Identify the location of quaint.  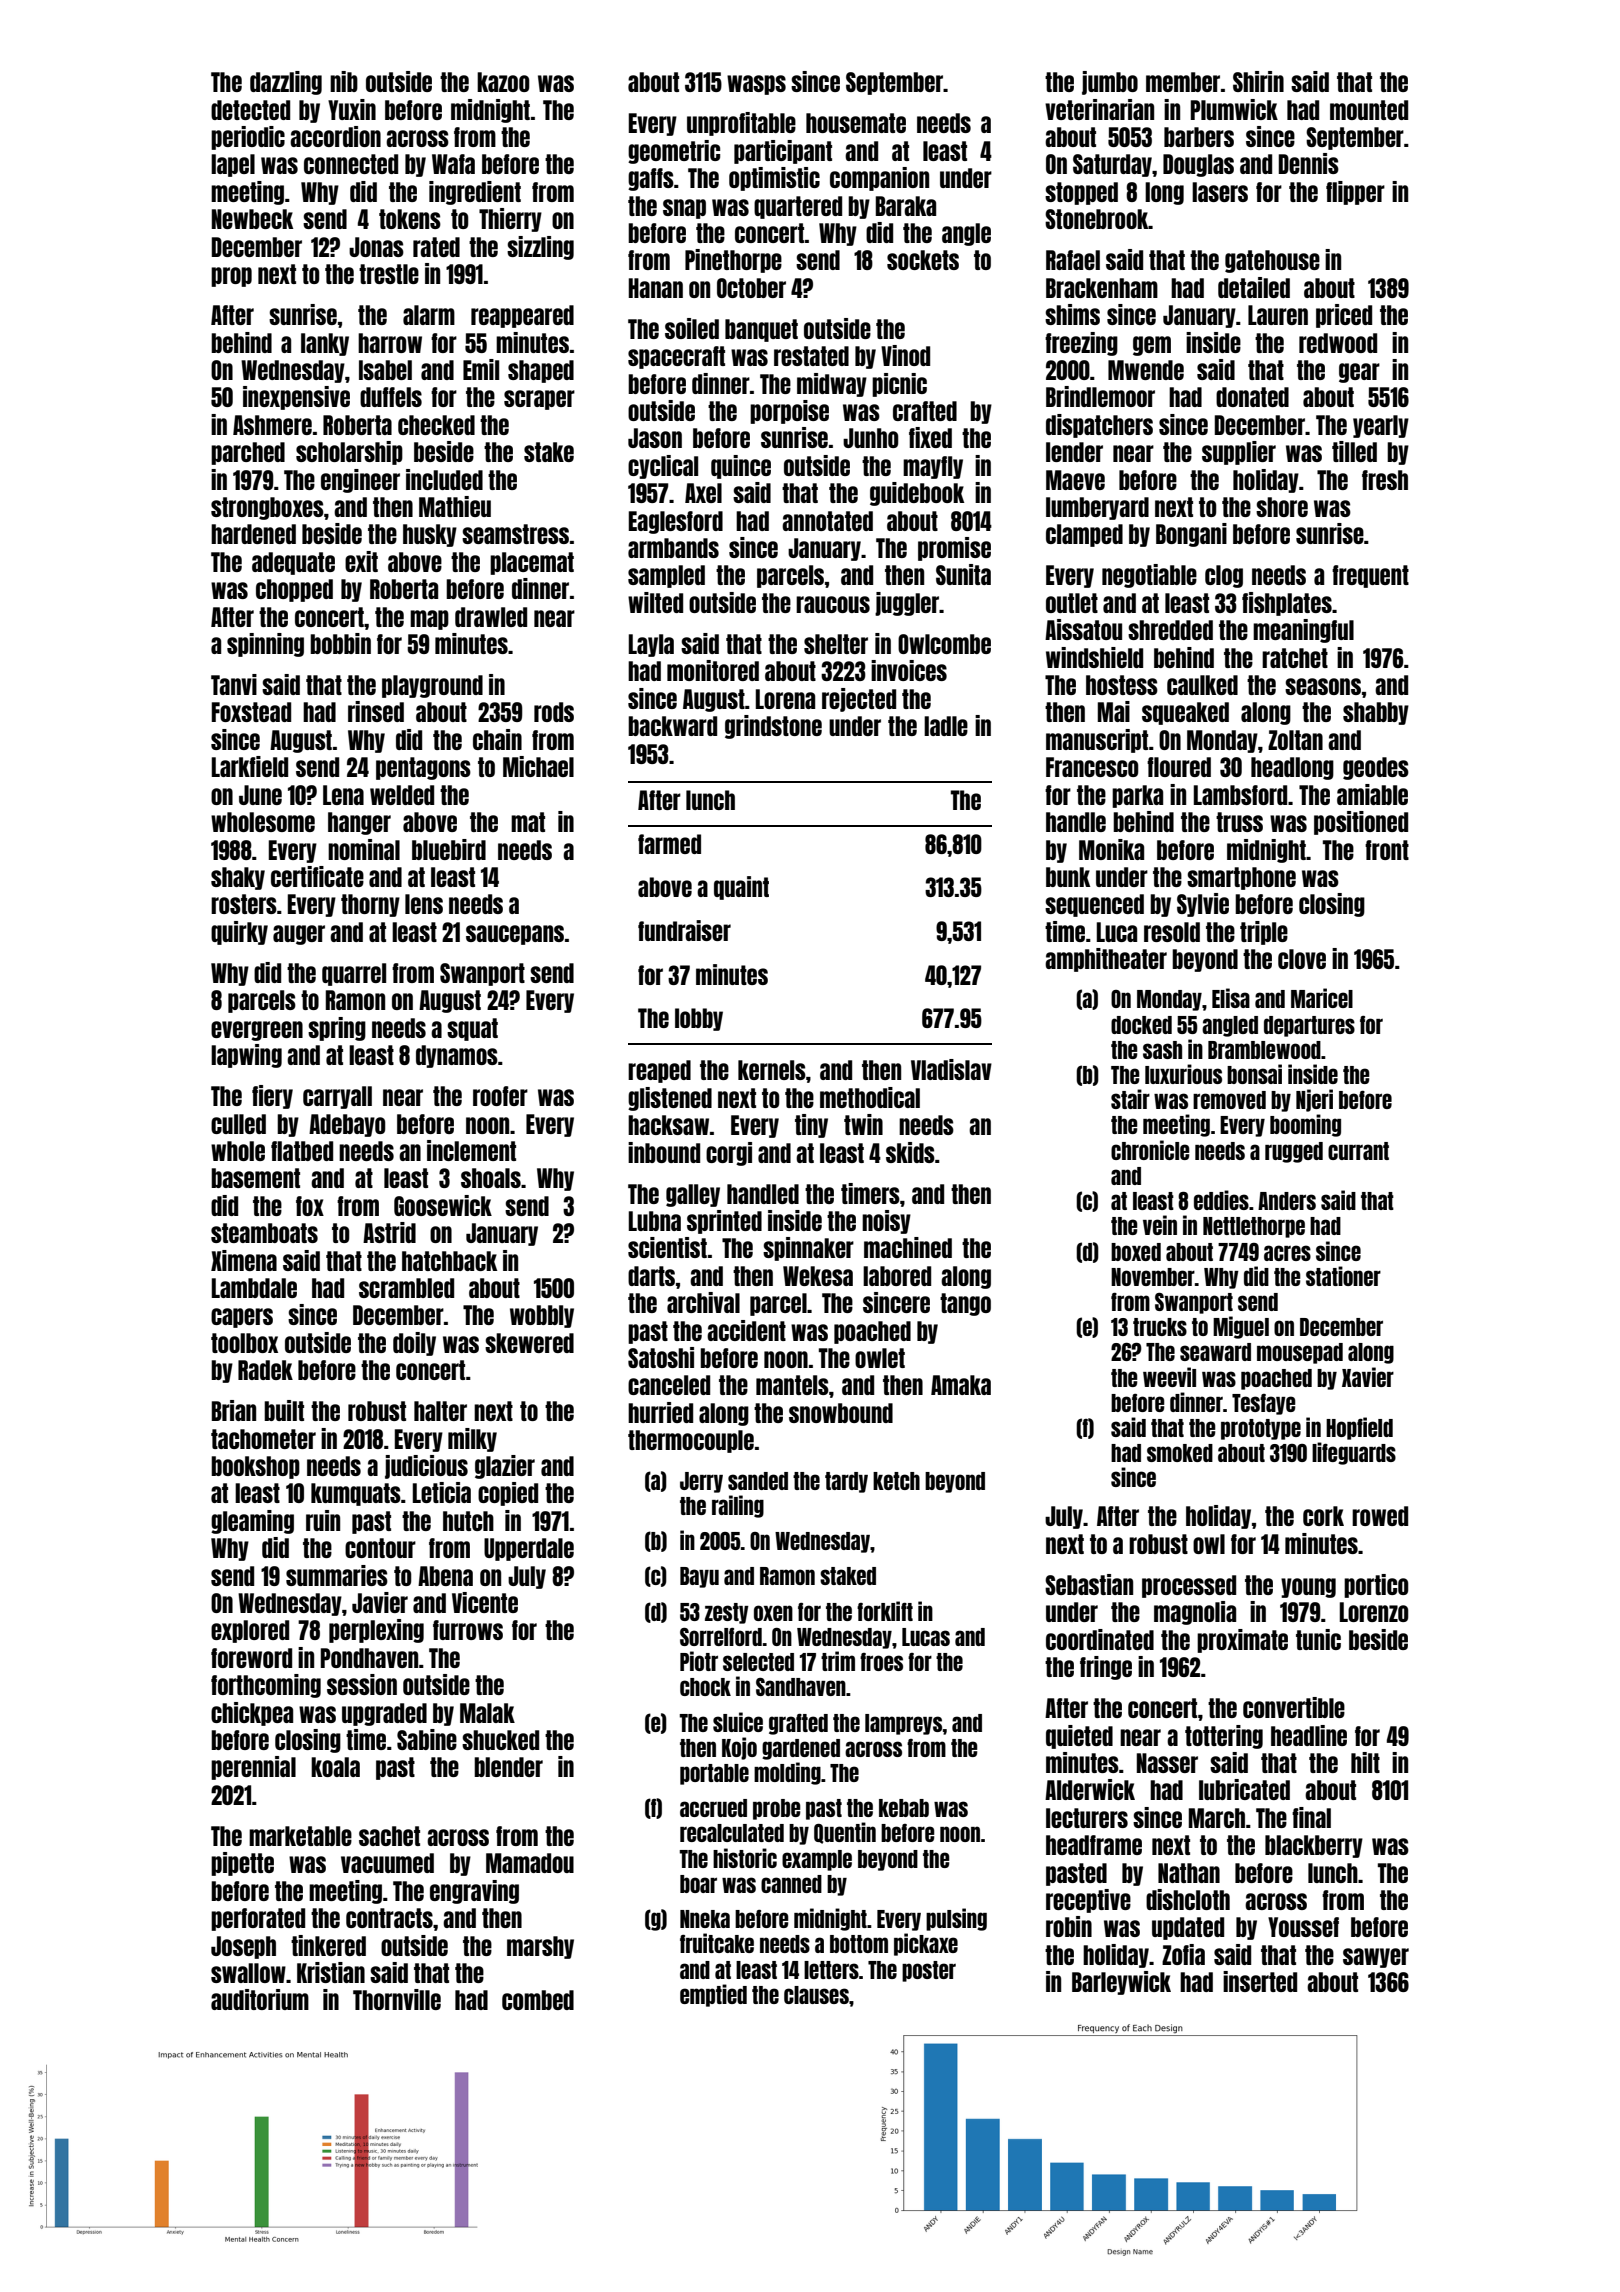
(741, 888).
